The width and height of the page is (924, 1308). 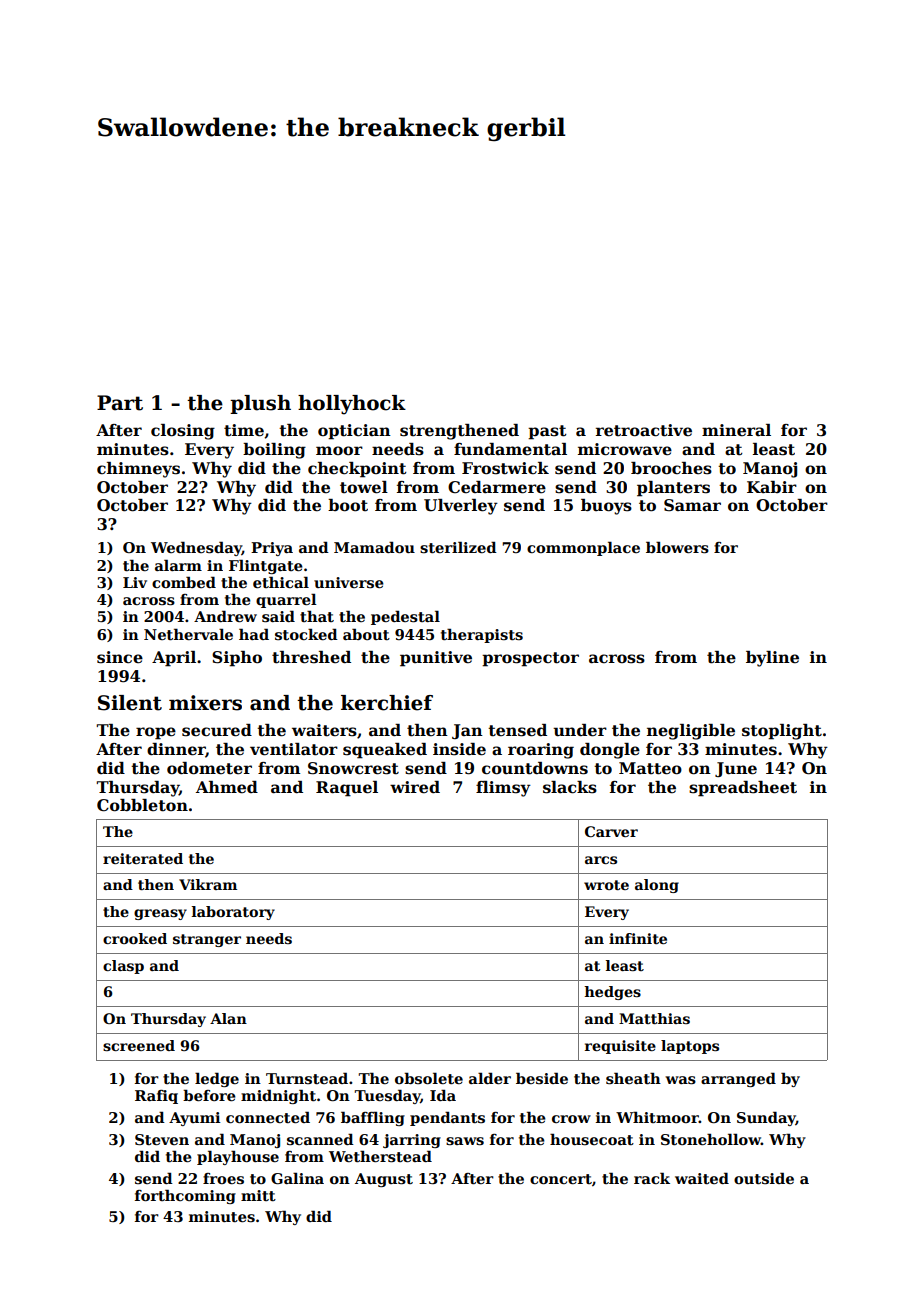 I want to click on plush, so click(x=260, y=404).
